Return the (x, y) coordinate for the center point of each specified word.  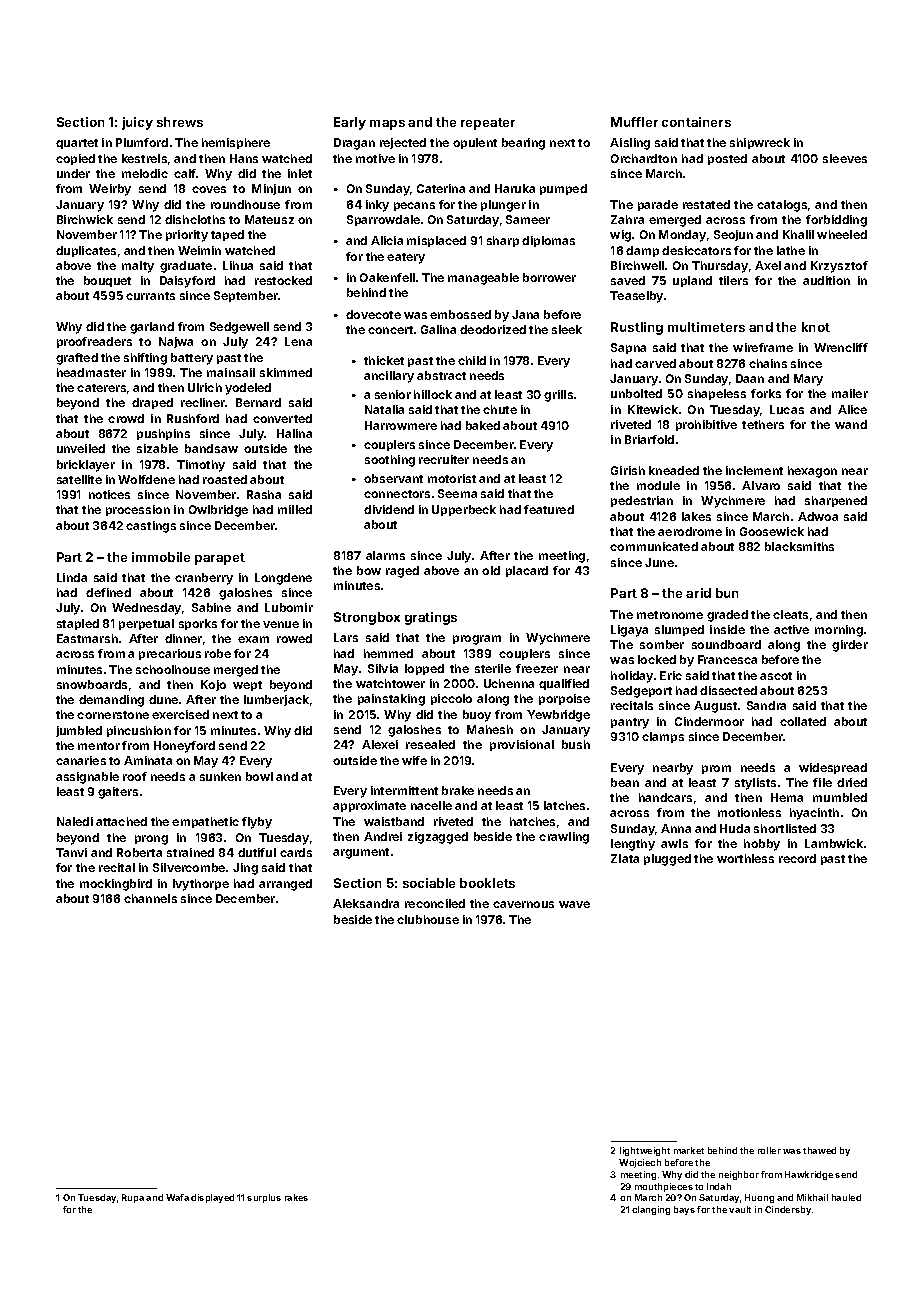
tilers (733, 280)
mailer (850, 393)
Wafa (177, 1197)
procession (138, 510)
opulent (475, 143)
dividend (389, 509)
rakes (296, 1197)
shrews (180, 122)
